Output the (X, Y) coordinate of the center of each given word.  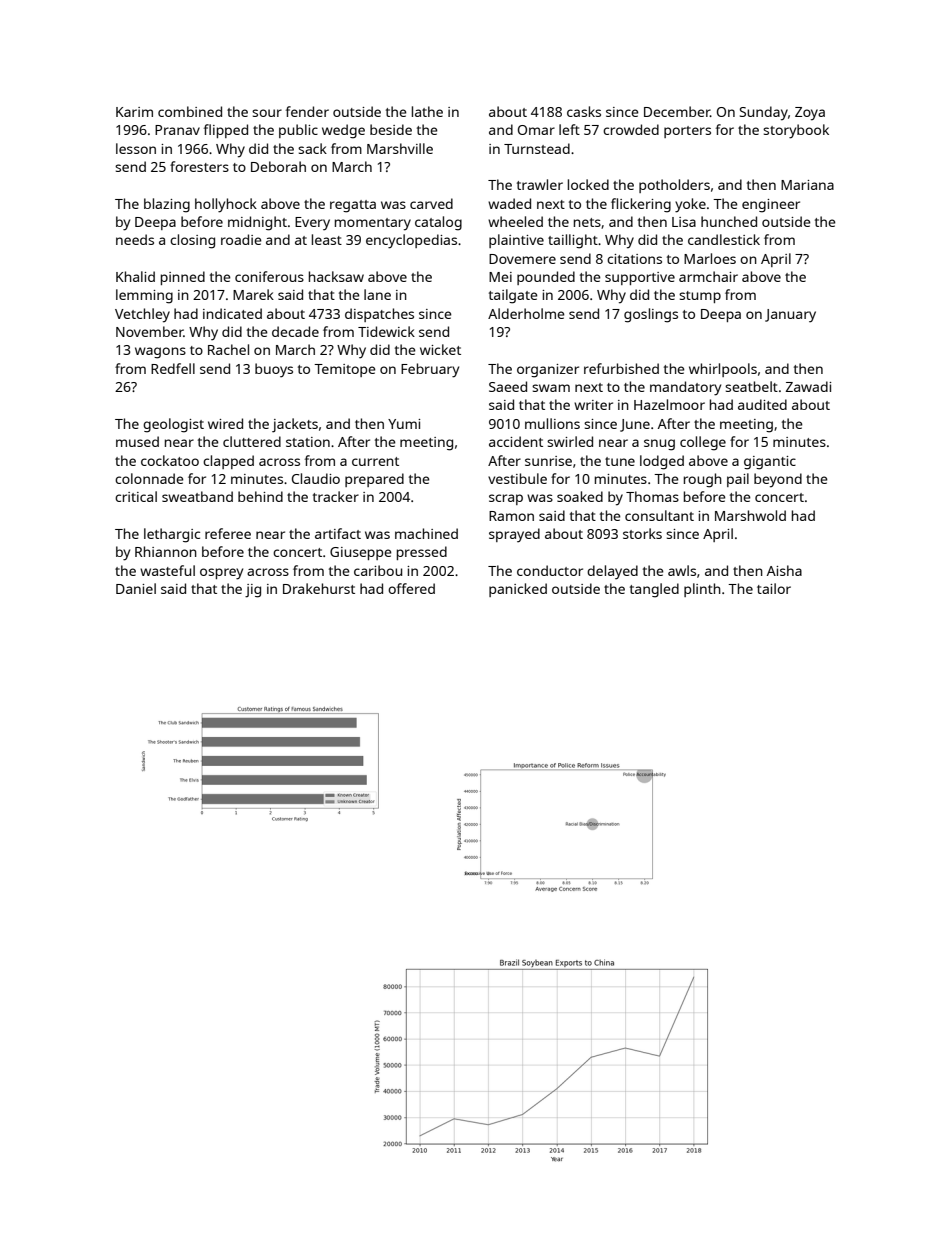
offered (411, 588)
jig (253, 591)
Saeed (508, 386)
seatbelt (751, 386)
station (308, 442)
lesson (136, 148)
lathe (427, 111)
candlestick (724, 239)
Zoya (810, 114)
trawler (540, 184)
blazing (167, 205)
